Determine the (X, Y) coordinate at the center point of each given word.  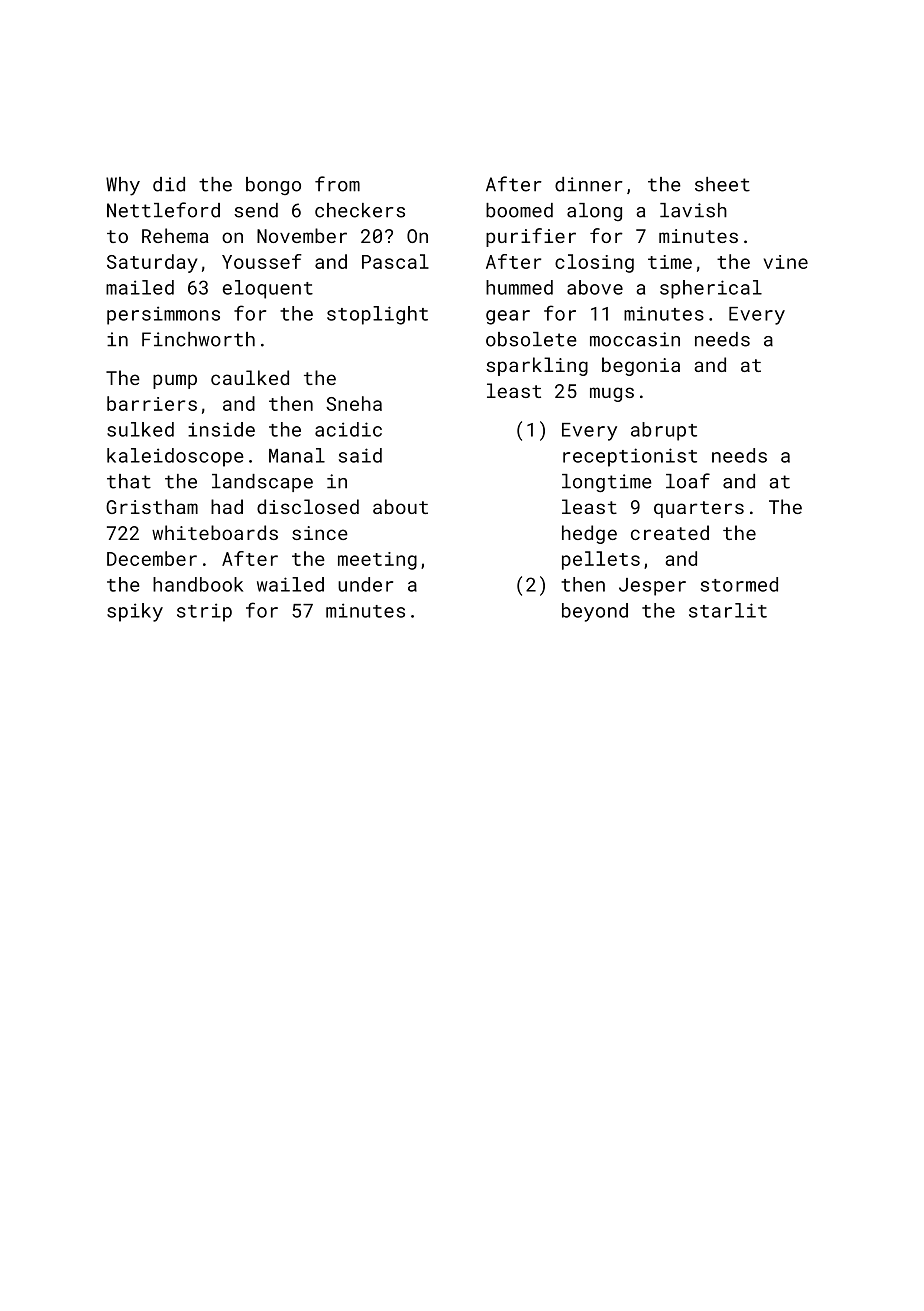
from (337, 184)
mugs (612, 394)
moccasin (635, 339)
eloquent (268, 289)
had (227, 506)
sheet (722, 184)
